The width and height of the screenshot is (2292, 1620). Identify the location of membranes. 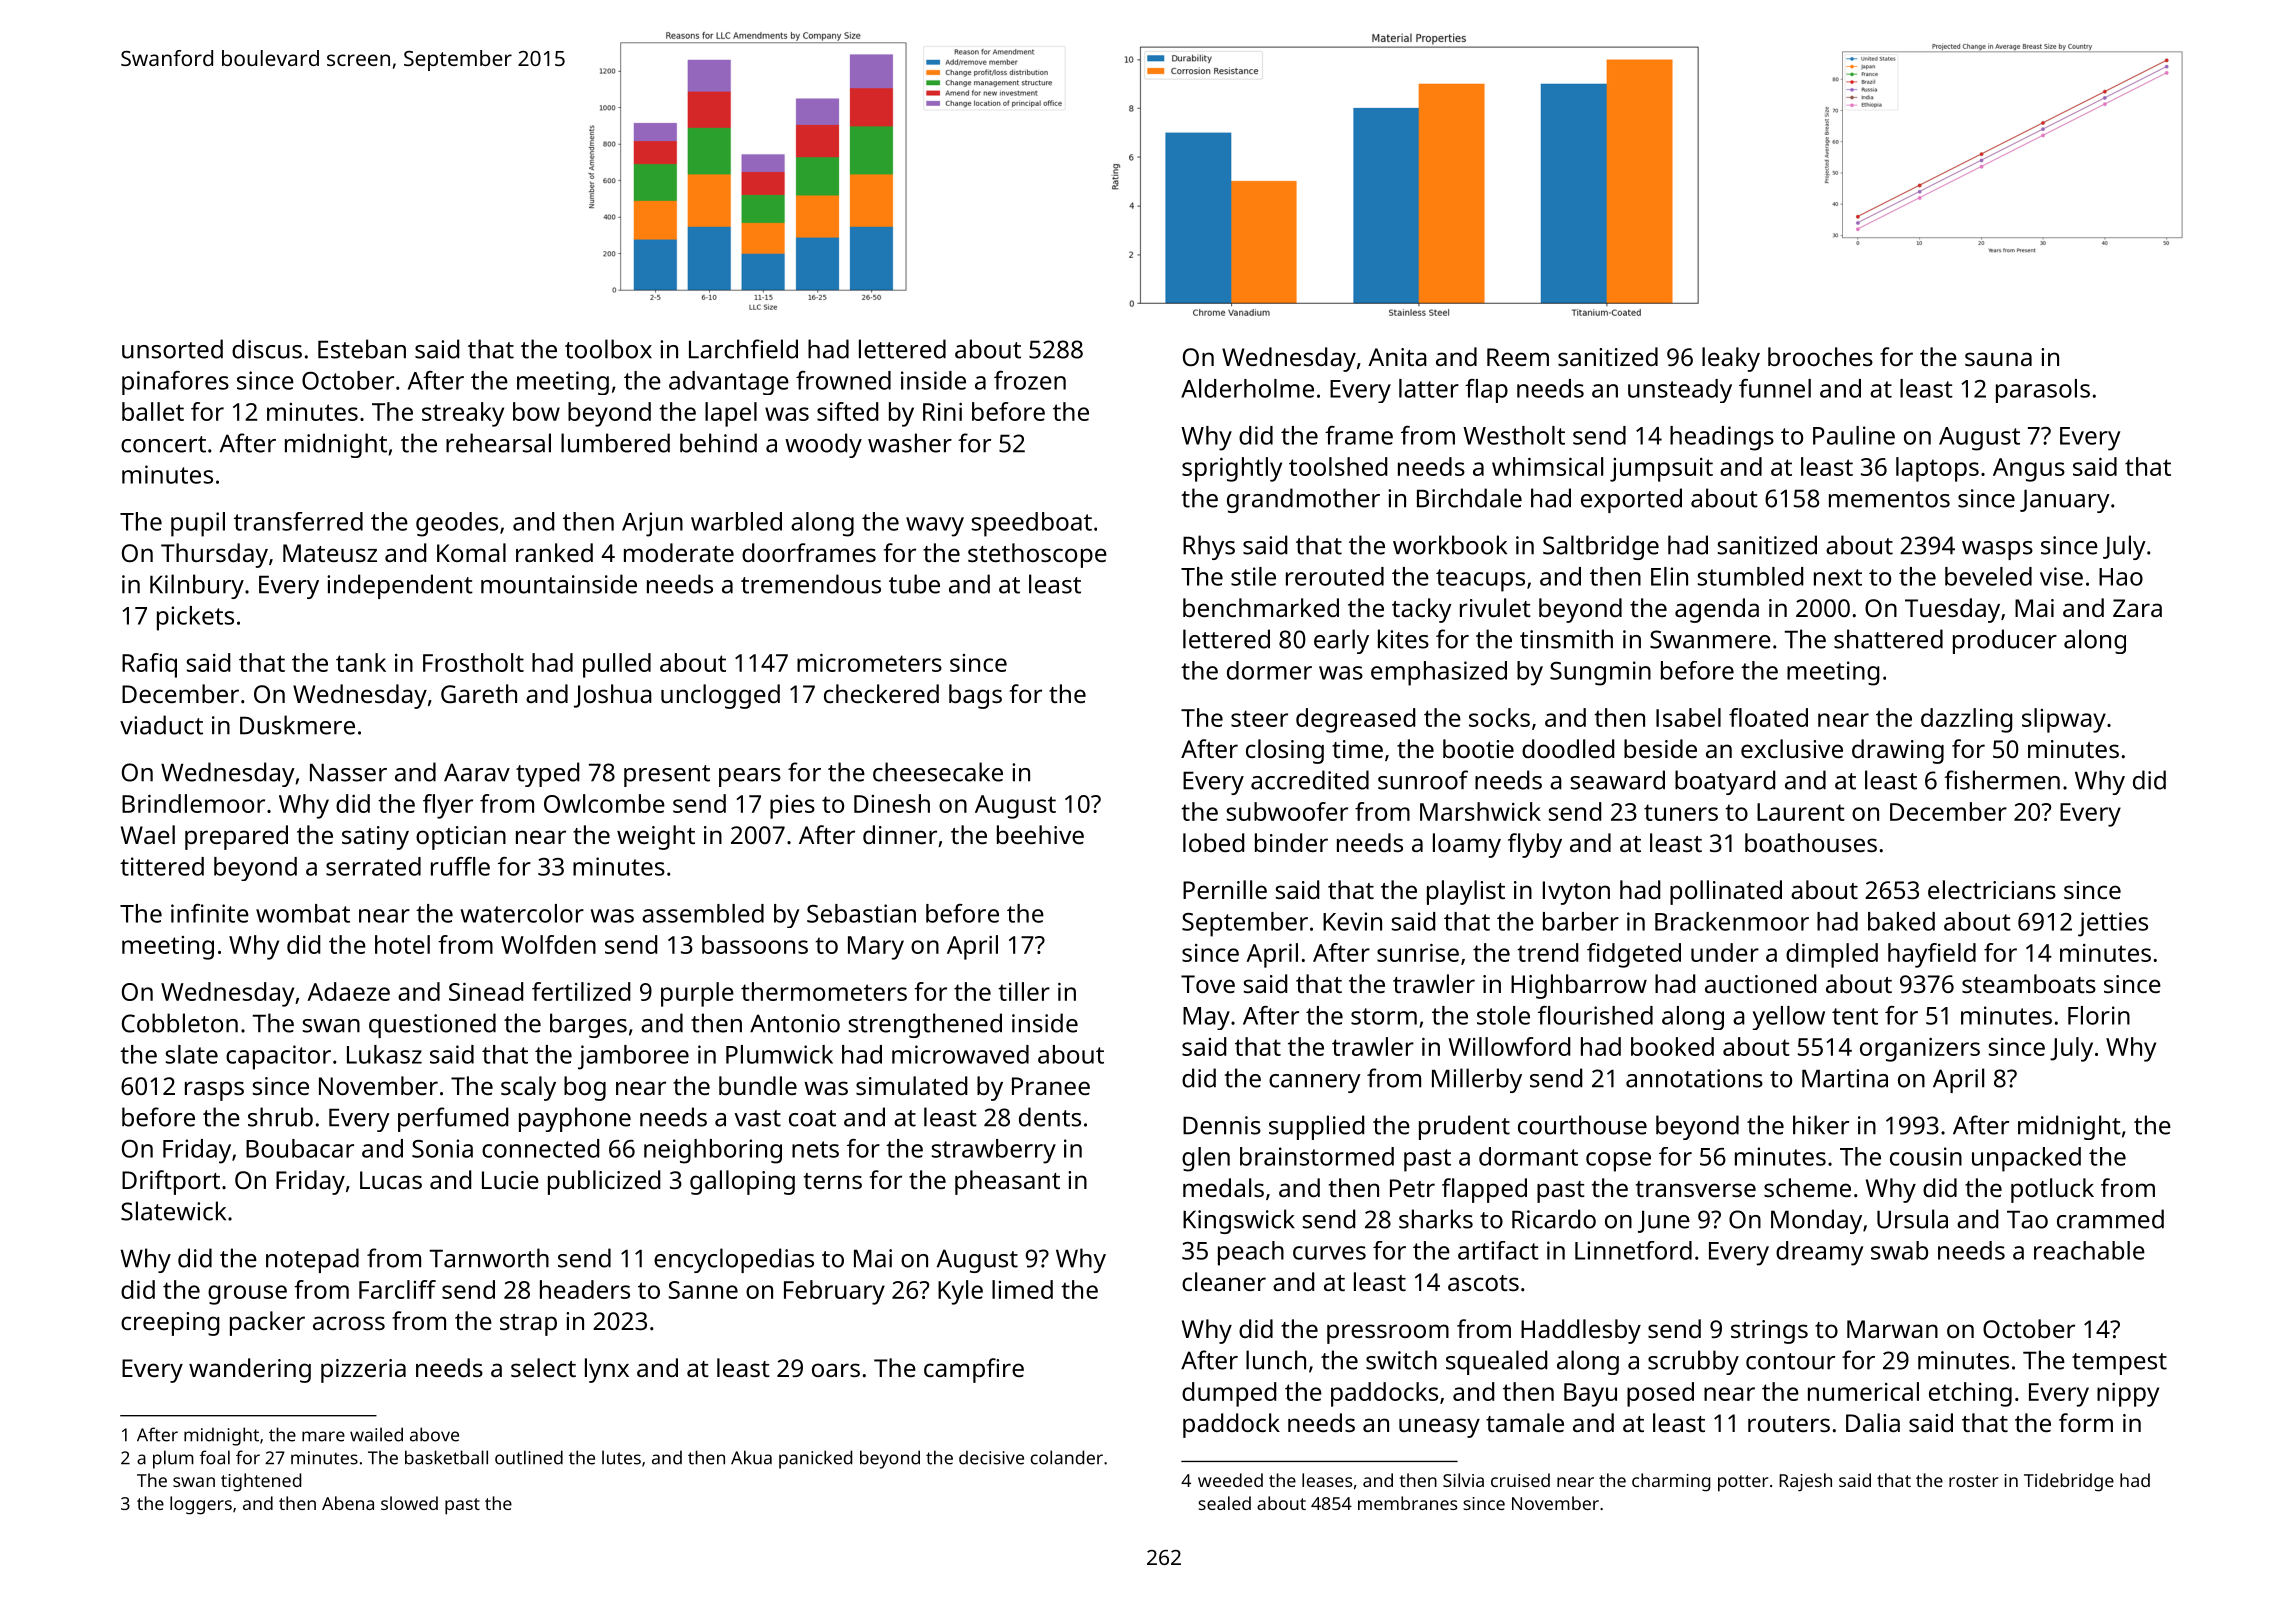
(1407, 1503).
